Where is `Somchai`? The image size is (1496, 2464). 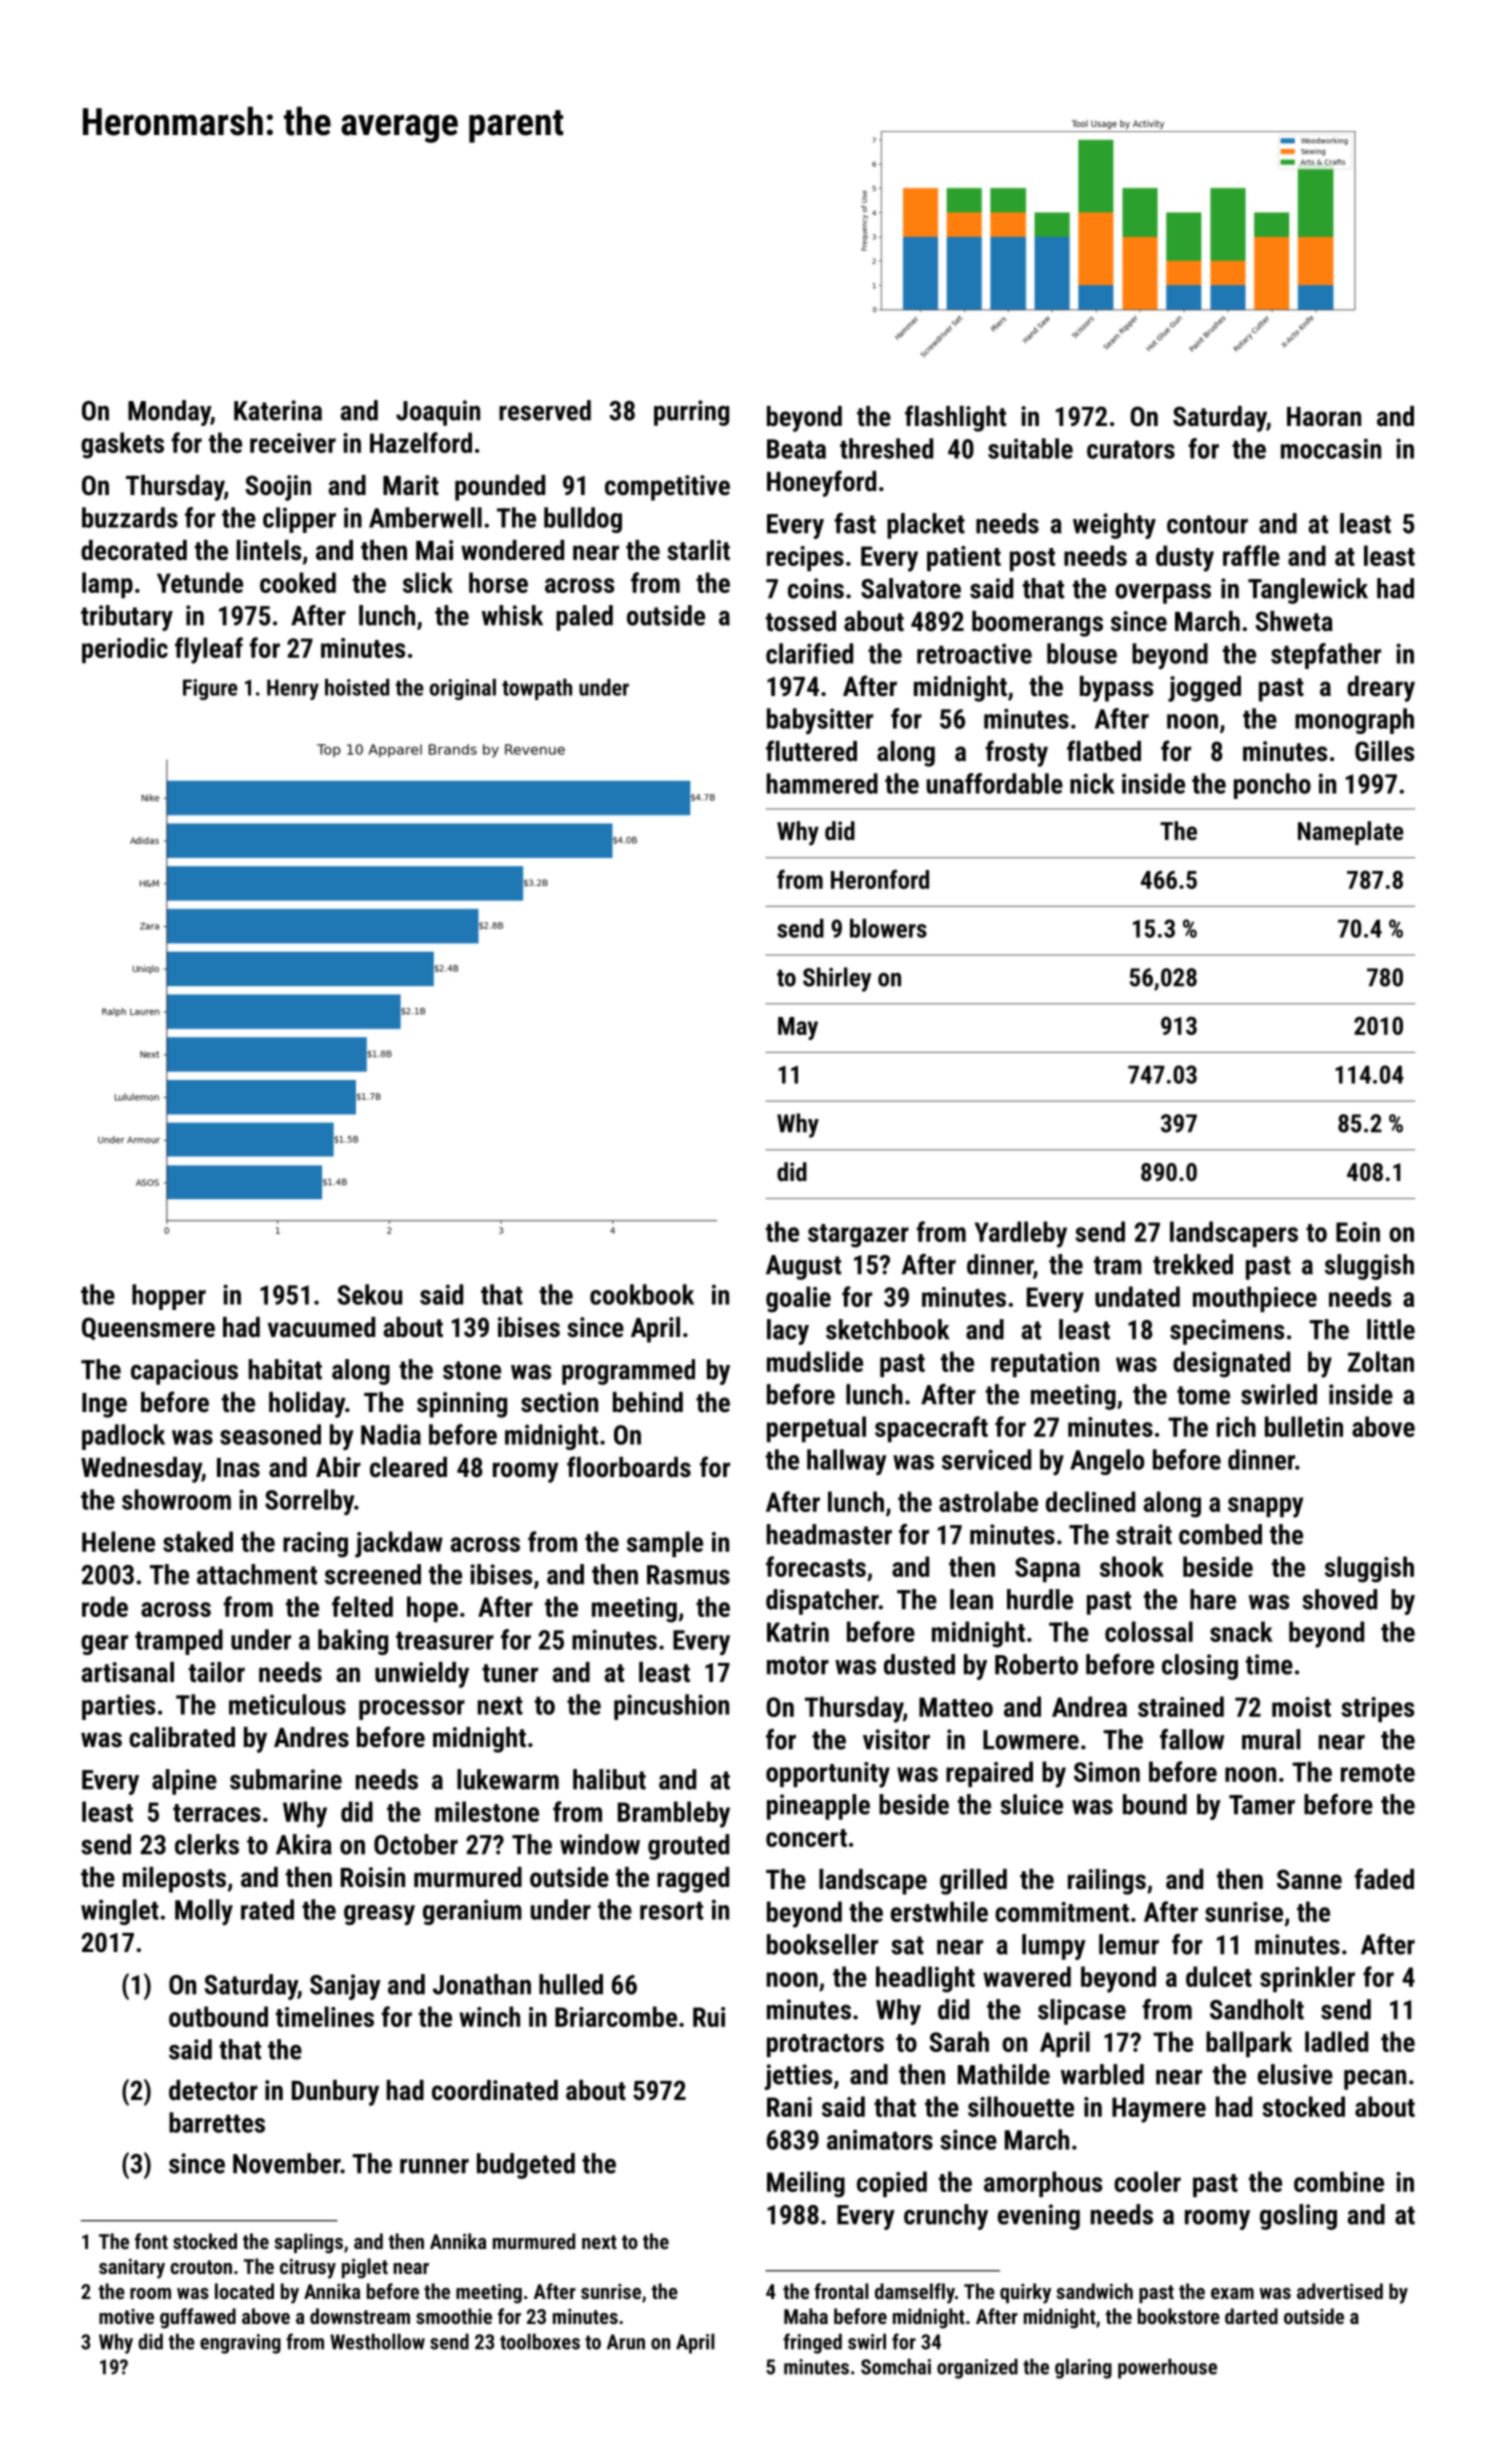
Somchai is located at coordinates (896, 2366).
